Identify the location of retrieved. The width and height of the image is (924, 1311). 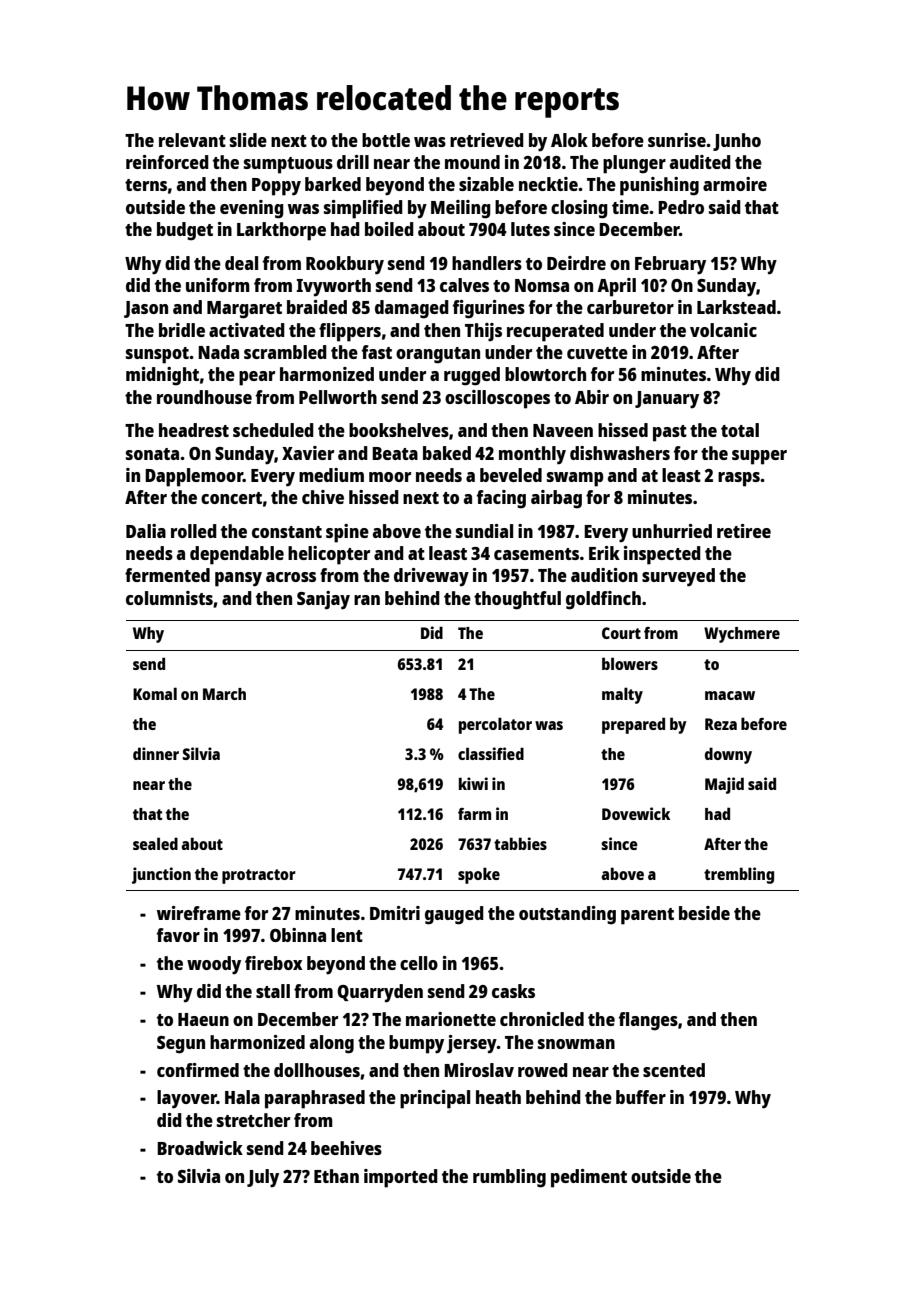
(487, 140).
